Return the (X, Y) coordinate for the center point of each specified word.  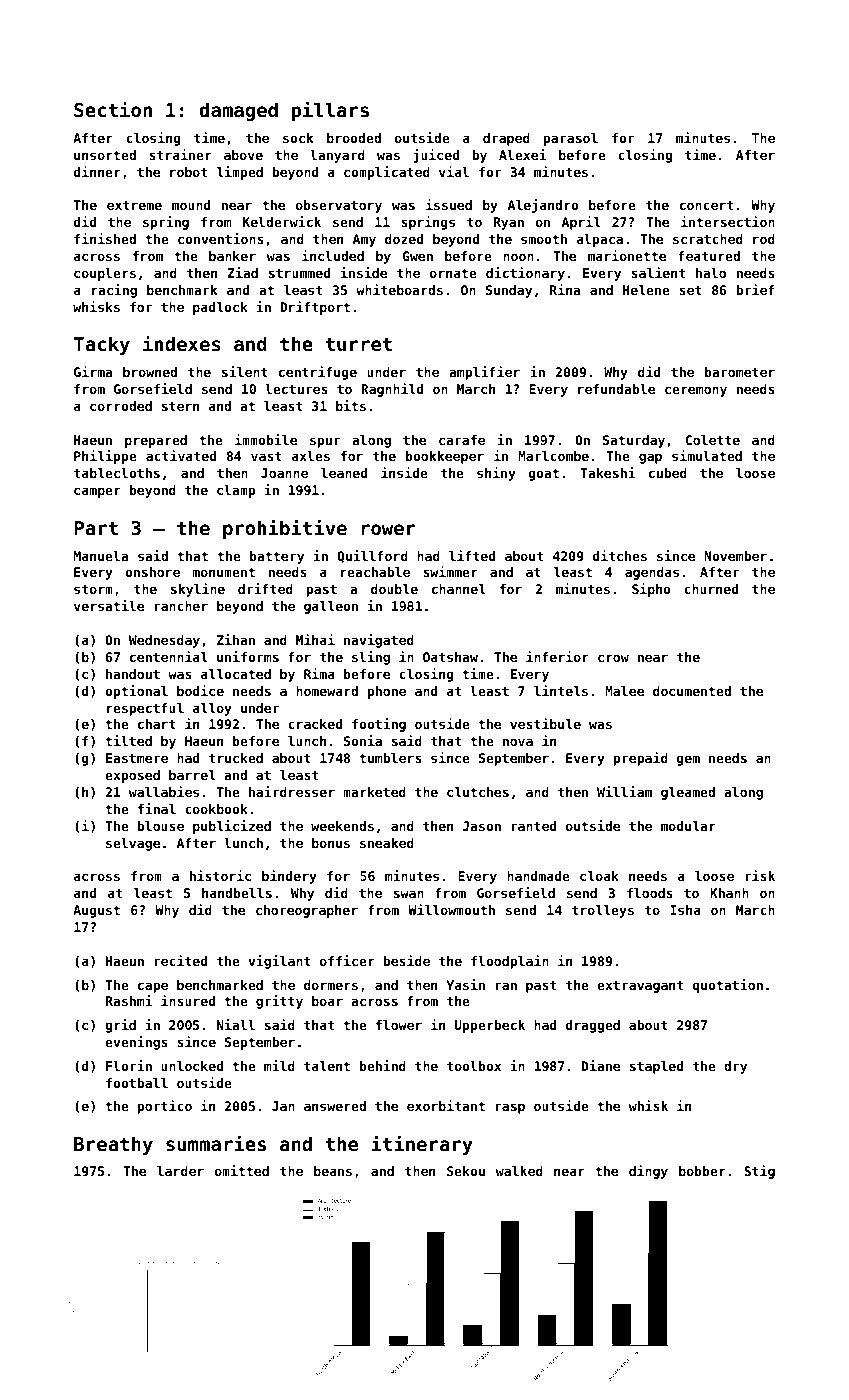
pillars (330, 111)
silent (245, 371)
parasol (571, 139)
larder (180, 1171)
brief (755, 289)
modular (688, 826)
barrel (192, 775)
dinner (97, 171)
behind (383, 1065)
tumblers (390, 758)
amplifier (484, 373)
